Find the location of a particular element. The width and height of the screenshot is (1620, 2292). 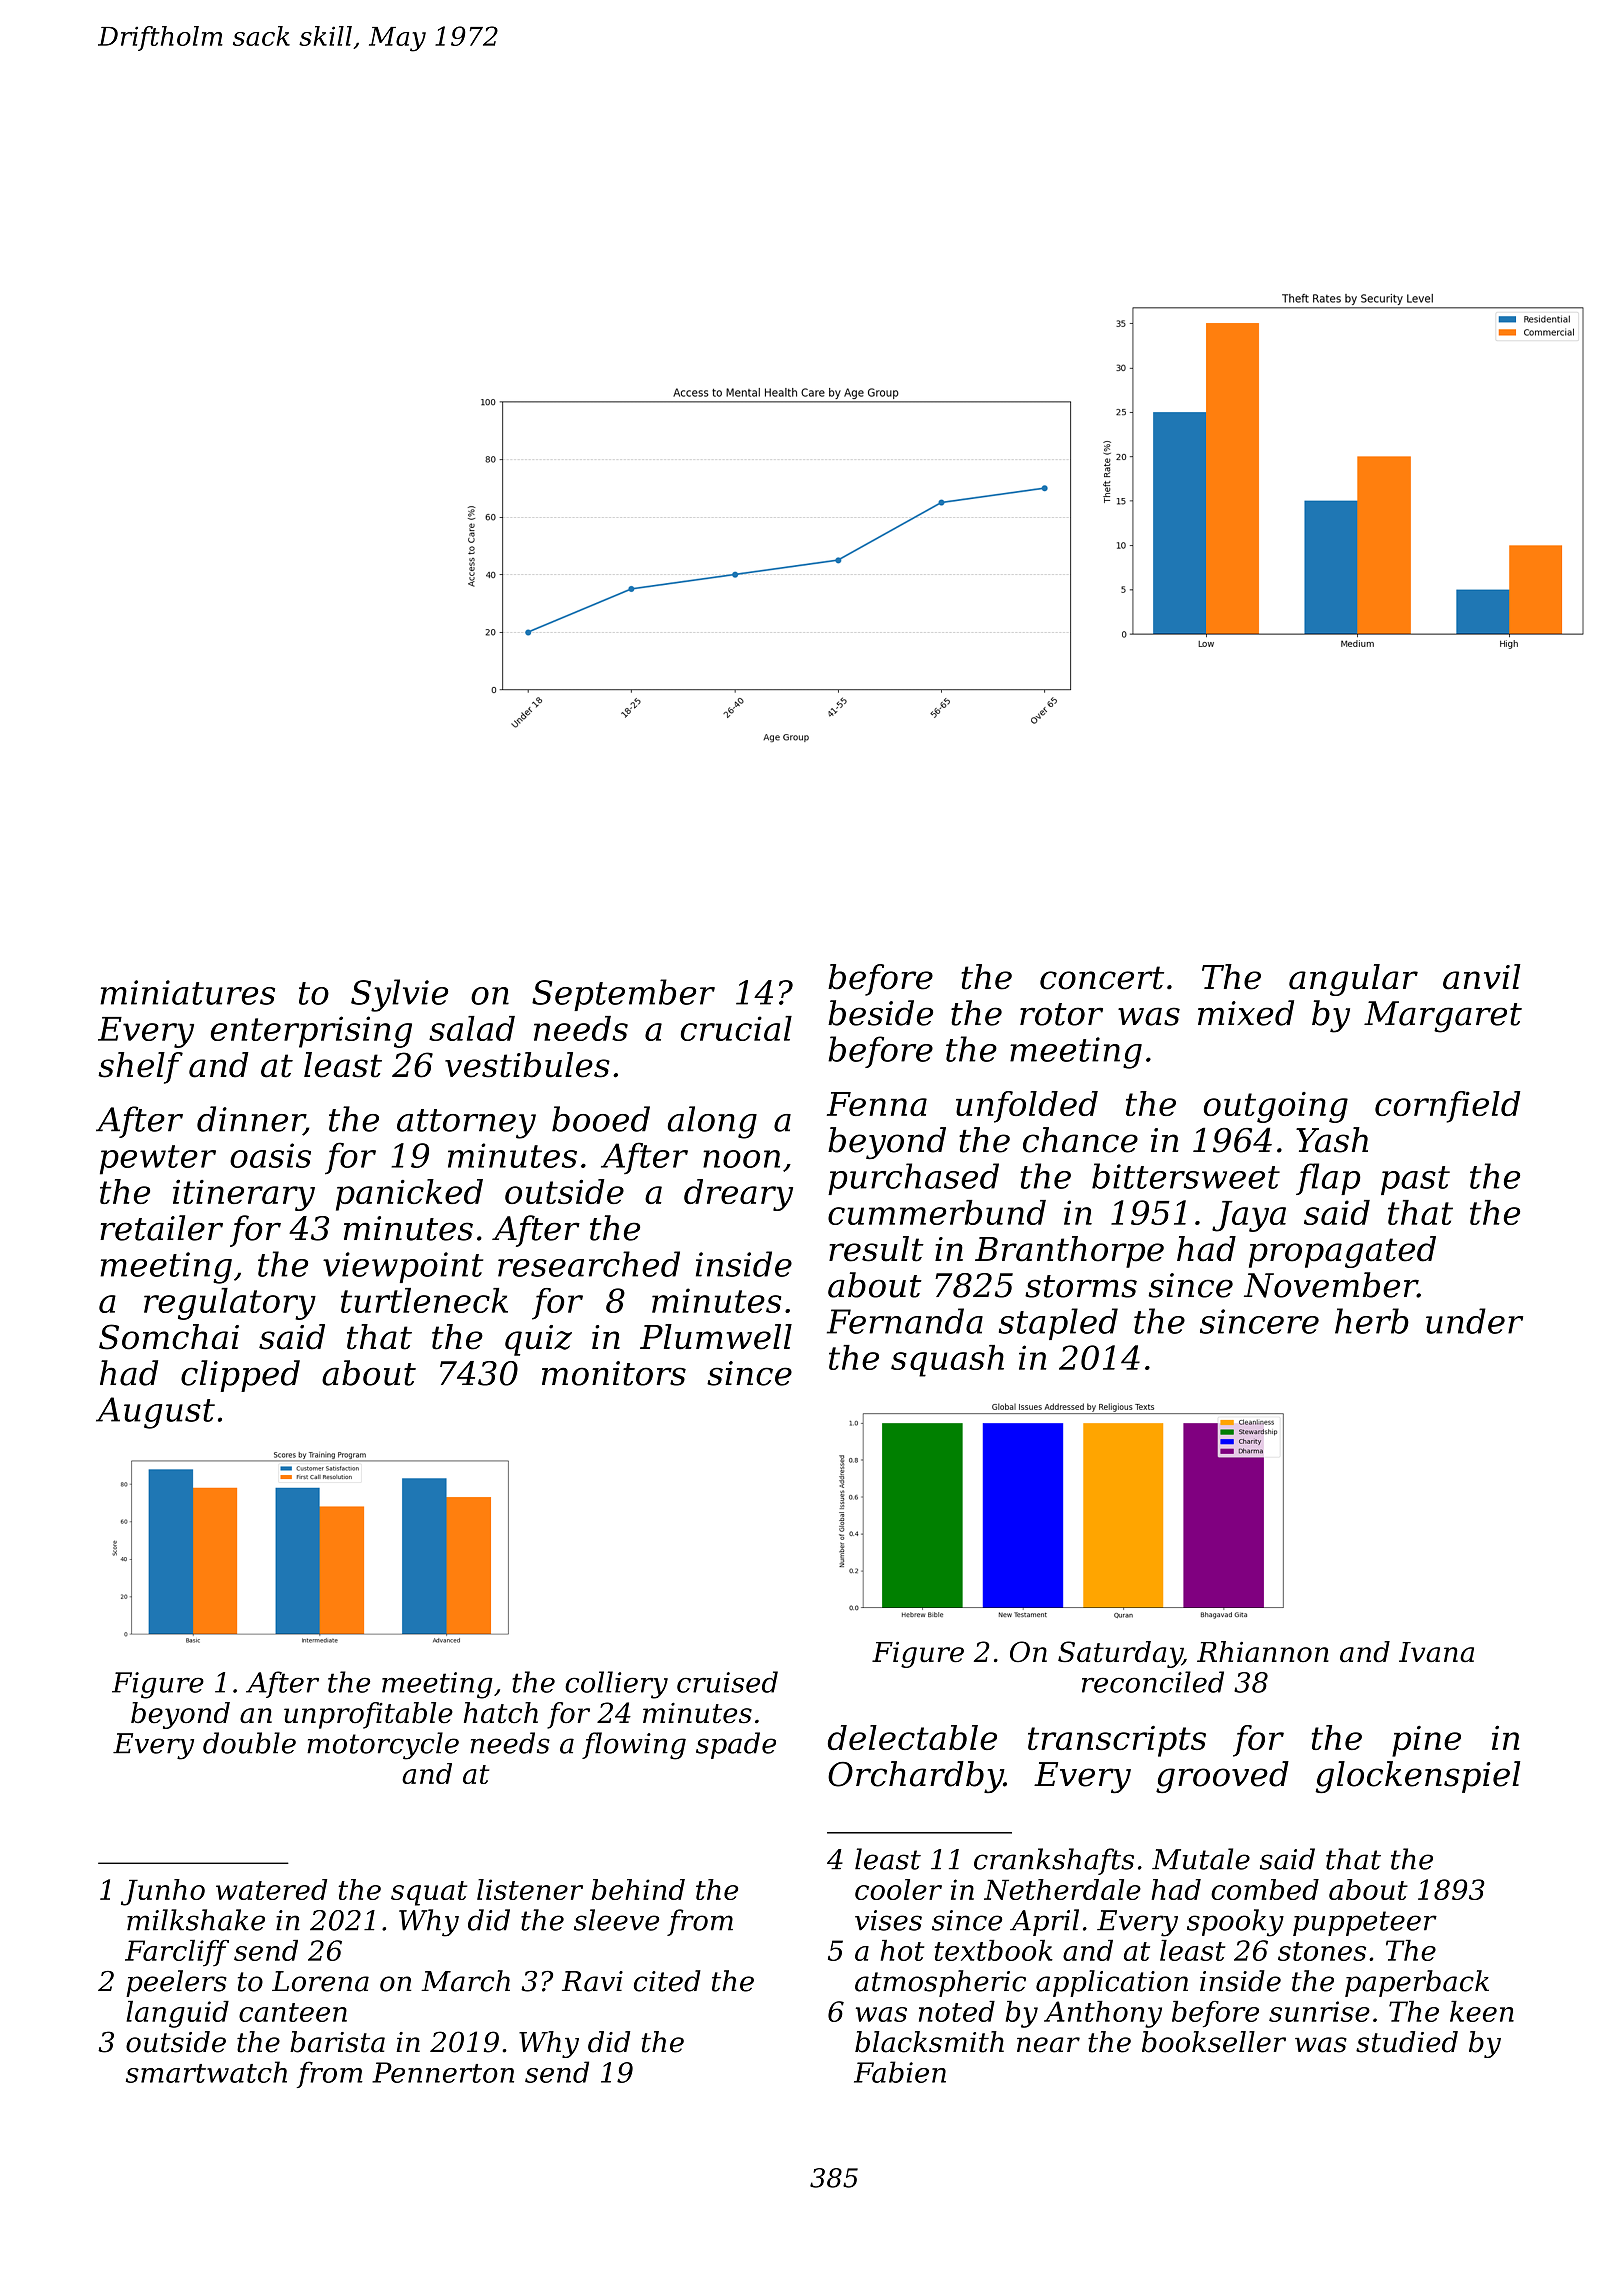

researched is located at coordinates (589, 1264).
